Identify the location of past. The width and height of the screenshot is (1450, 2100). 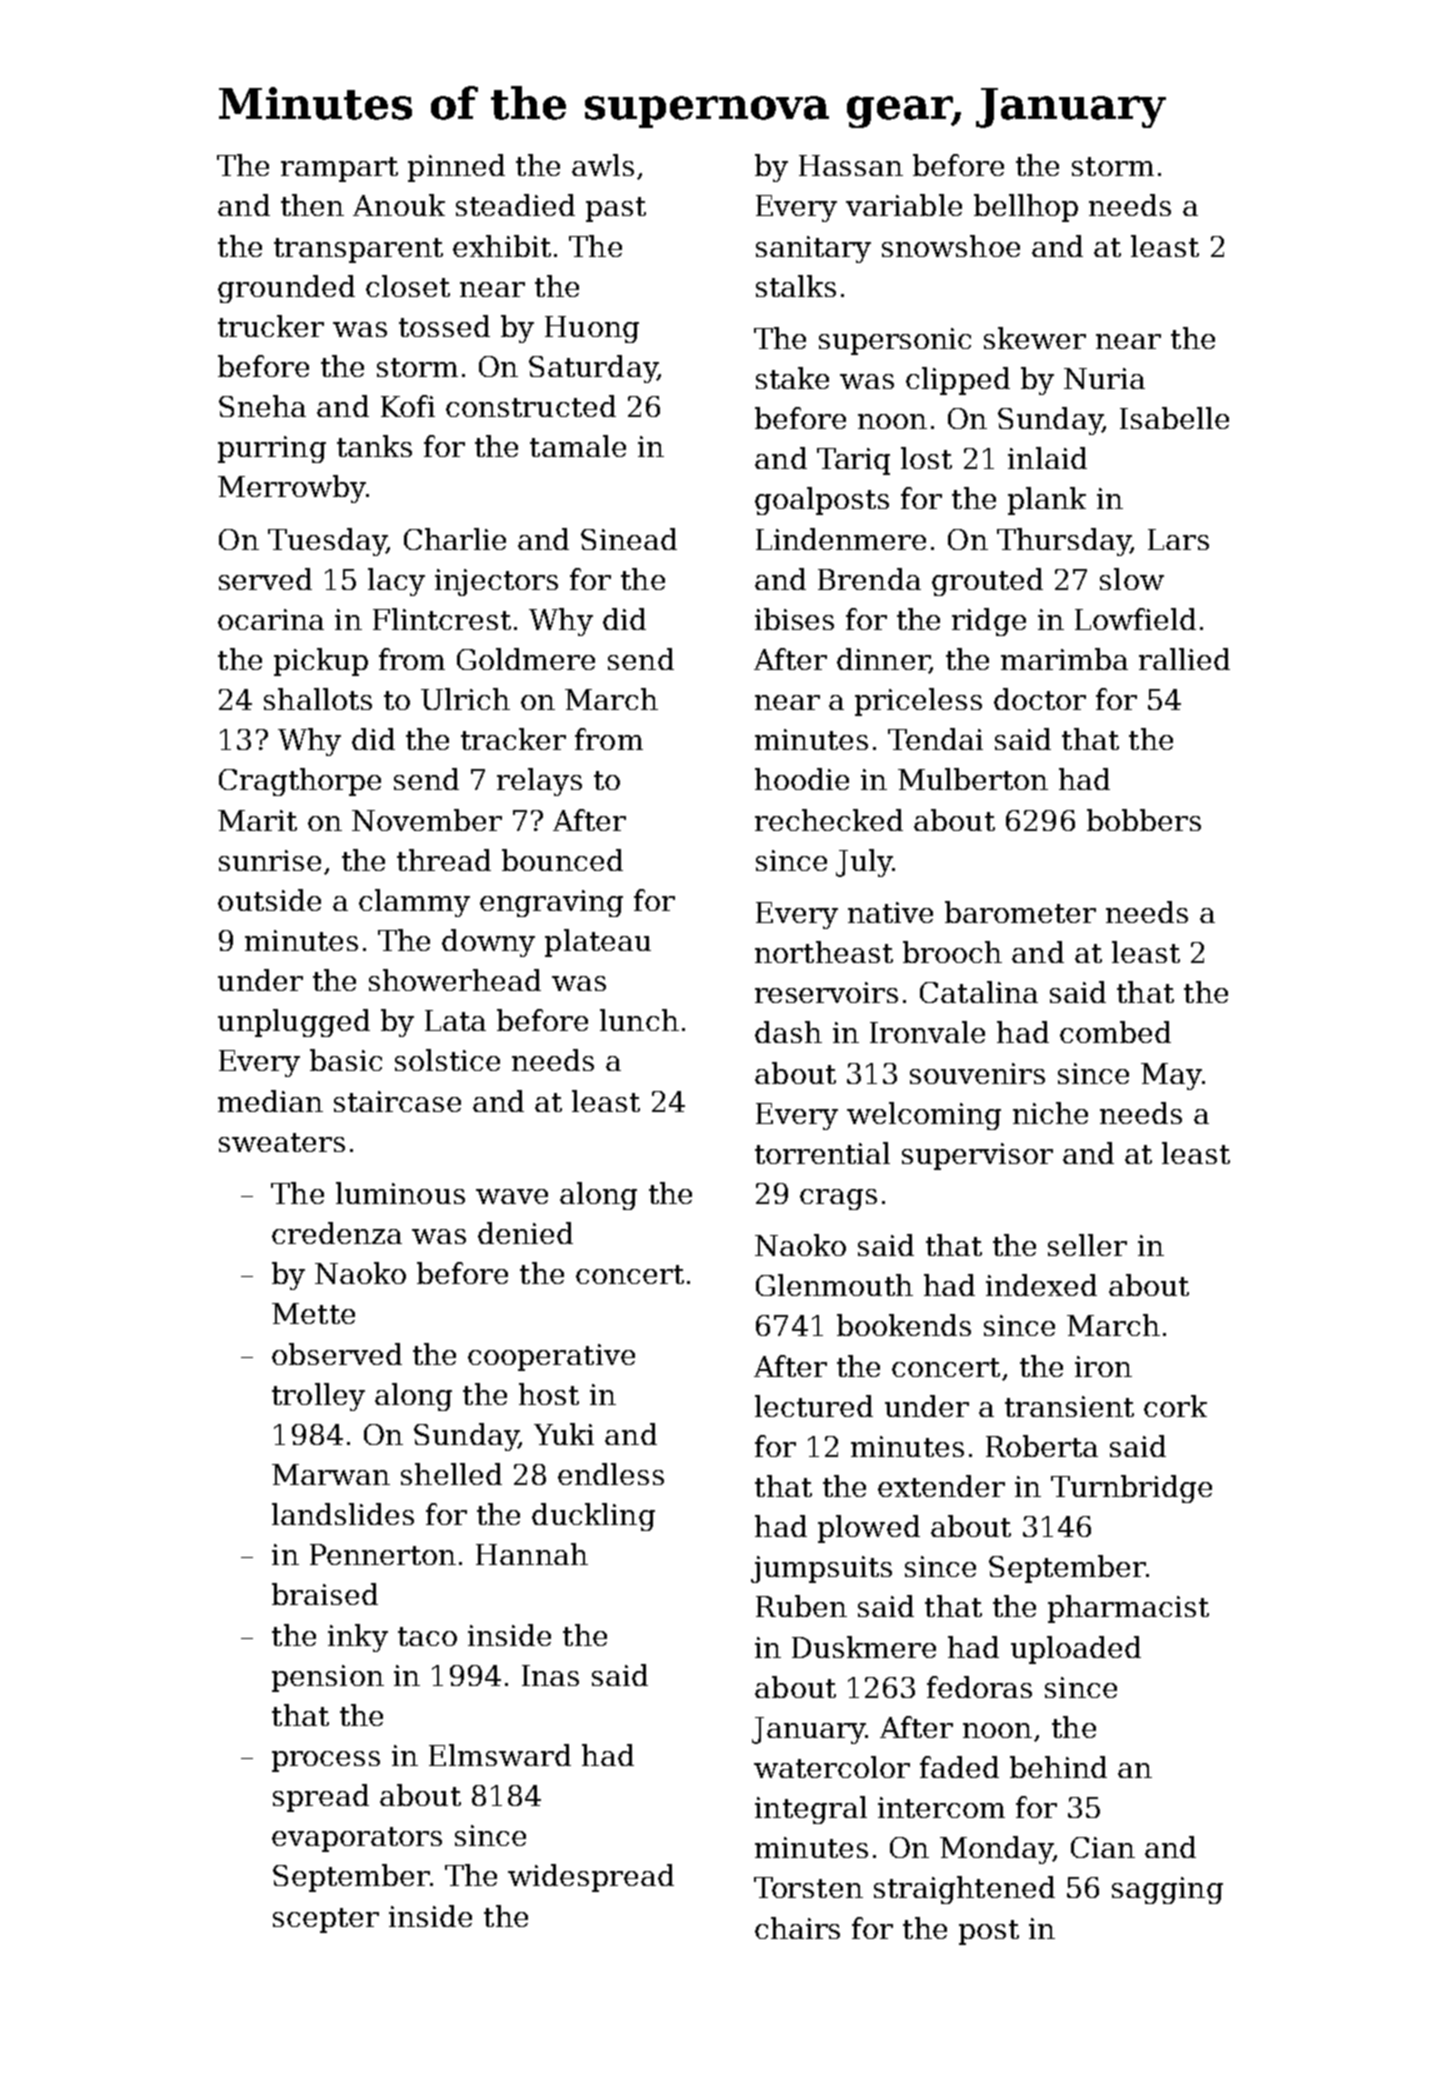
(616, 209).
